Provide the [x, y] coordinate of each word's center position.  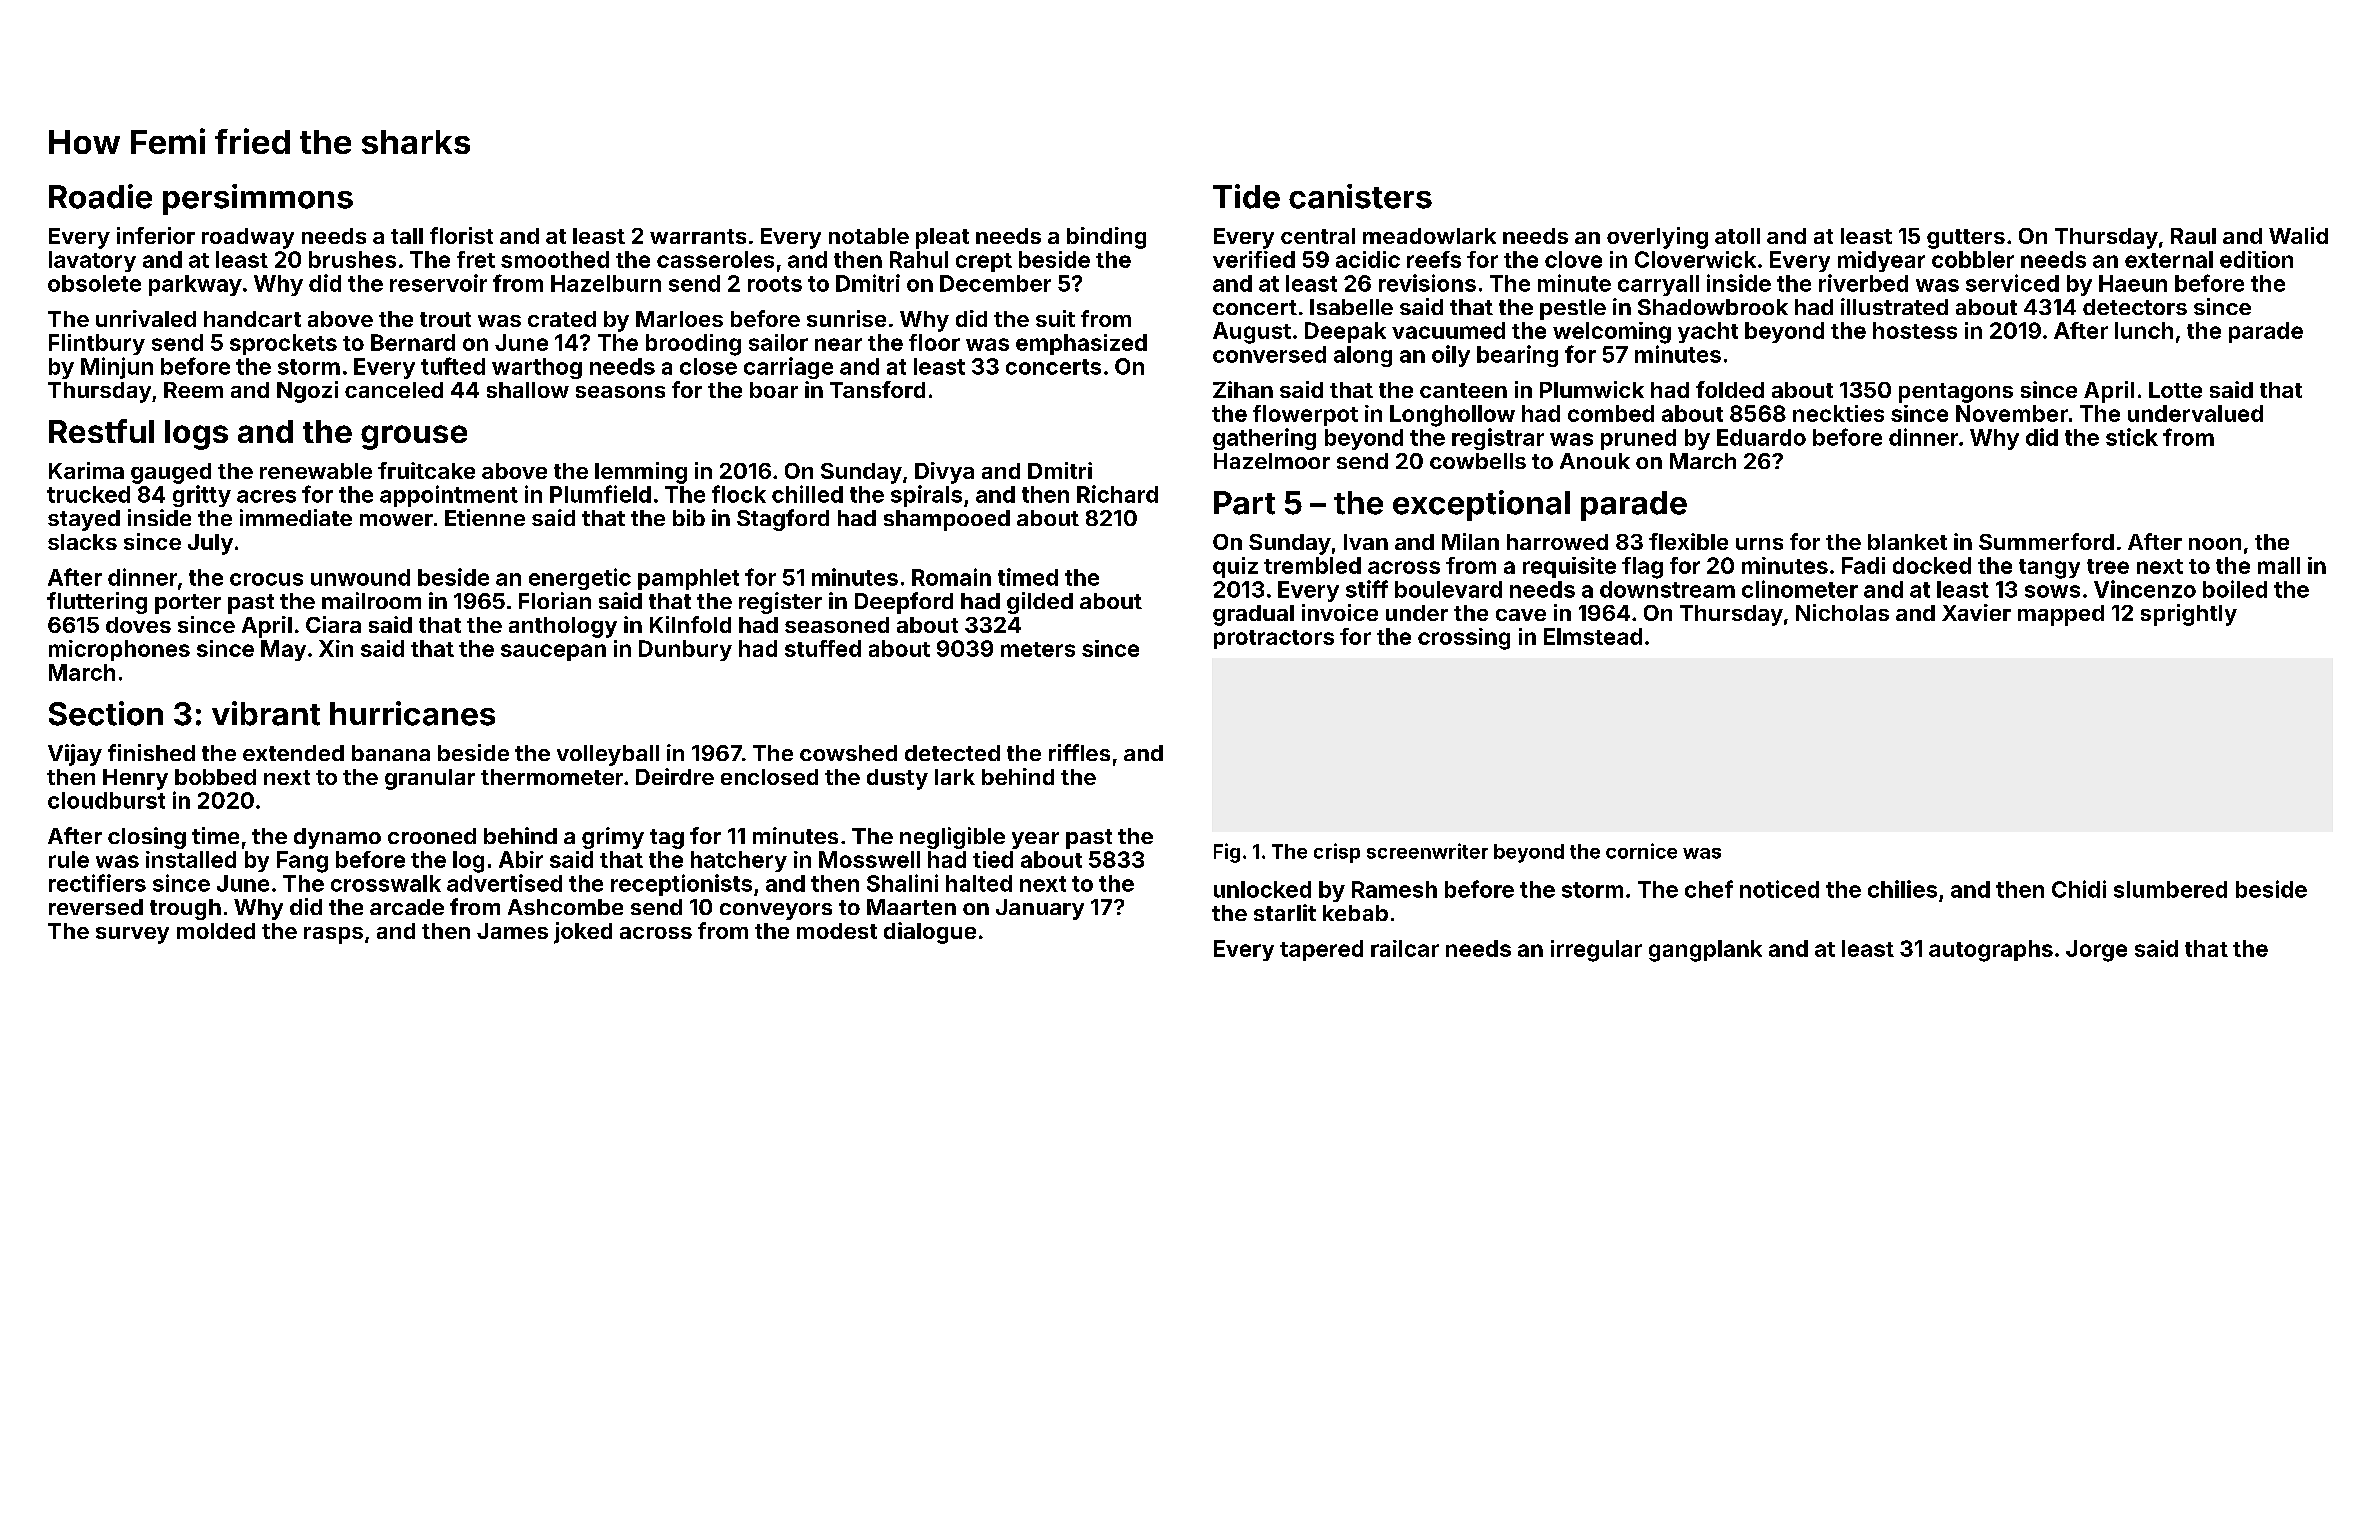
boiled [2235, 589]
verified [1254, 259]
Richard [1117, 494]
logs [196, 435]
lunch [2144, 330]
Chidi [2079, 889]
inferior [156, 235]
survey [132, 935]
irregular [1596, 951]
